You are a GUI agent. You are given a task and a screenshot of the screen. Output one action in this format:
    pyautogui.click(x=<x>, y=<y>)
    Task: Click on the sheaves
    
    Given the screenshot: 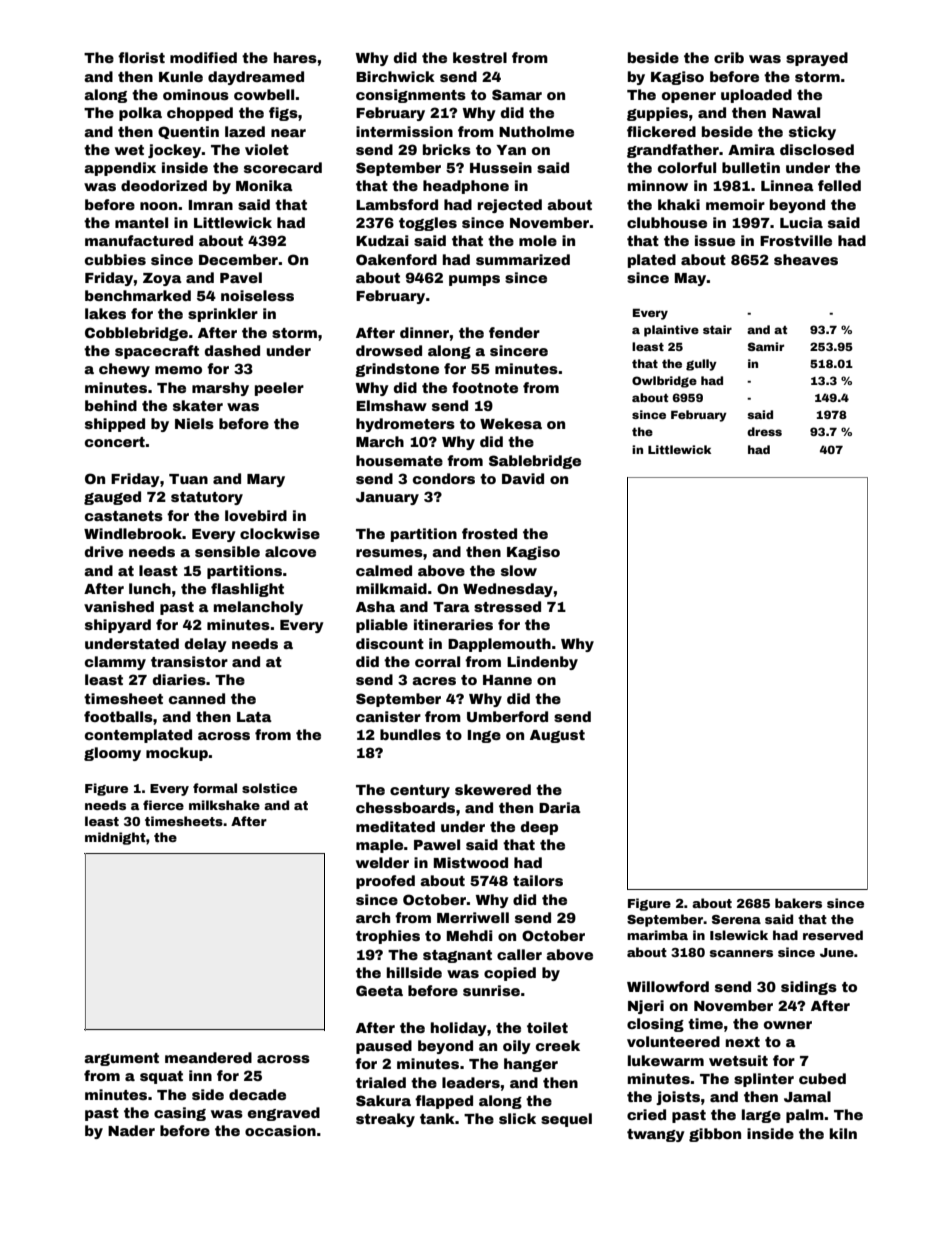 What is the action you would take?
    pyautogui.click(x=806, y=259)
